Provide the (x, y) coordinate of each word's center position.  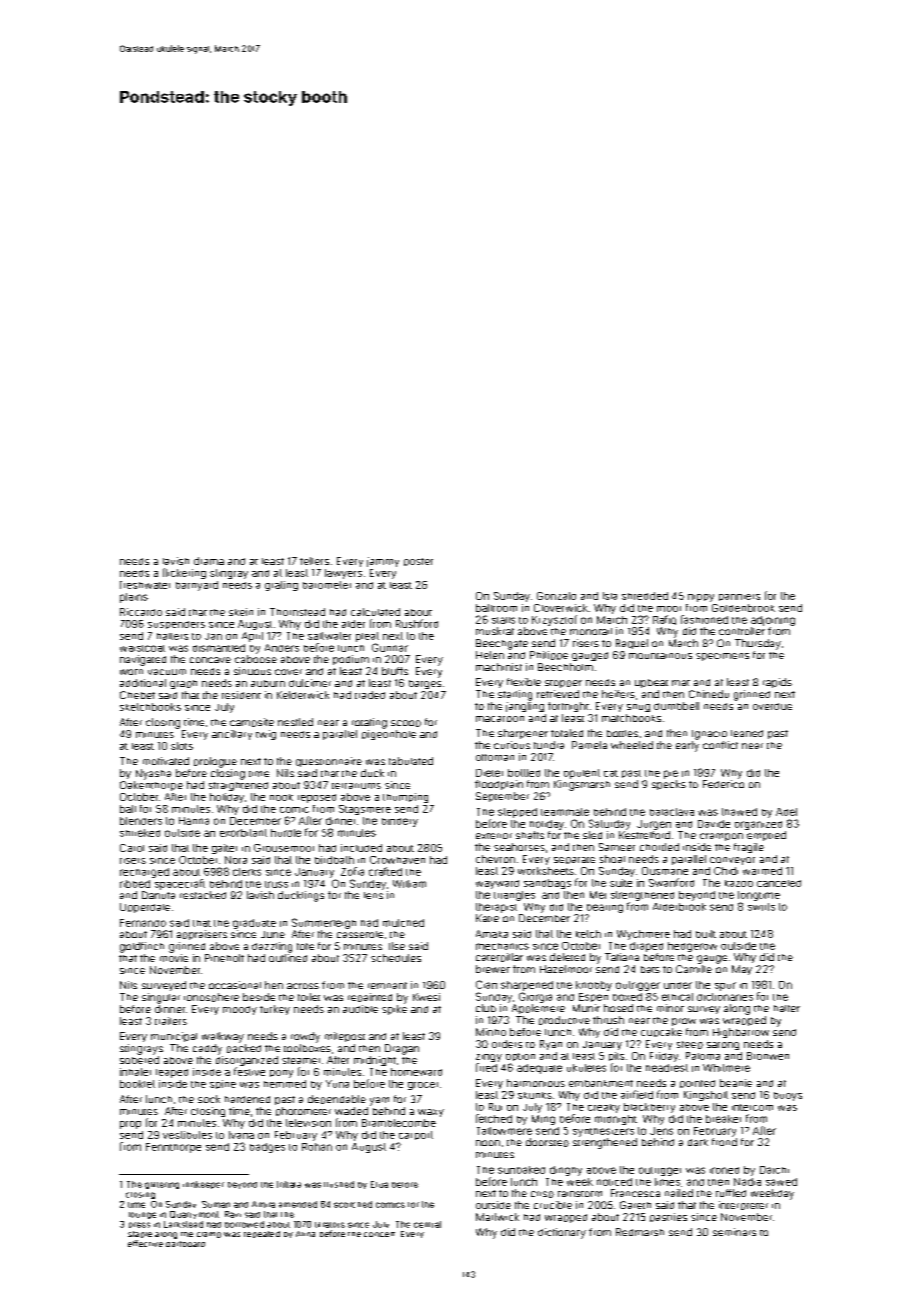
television (308, 1123)
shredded (645, 596)
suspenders (176, 625)
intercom (752, 1107)
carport (416, 1135)
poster (418, 562)
